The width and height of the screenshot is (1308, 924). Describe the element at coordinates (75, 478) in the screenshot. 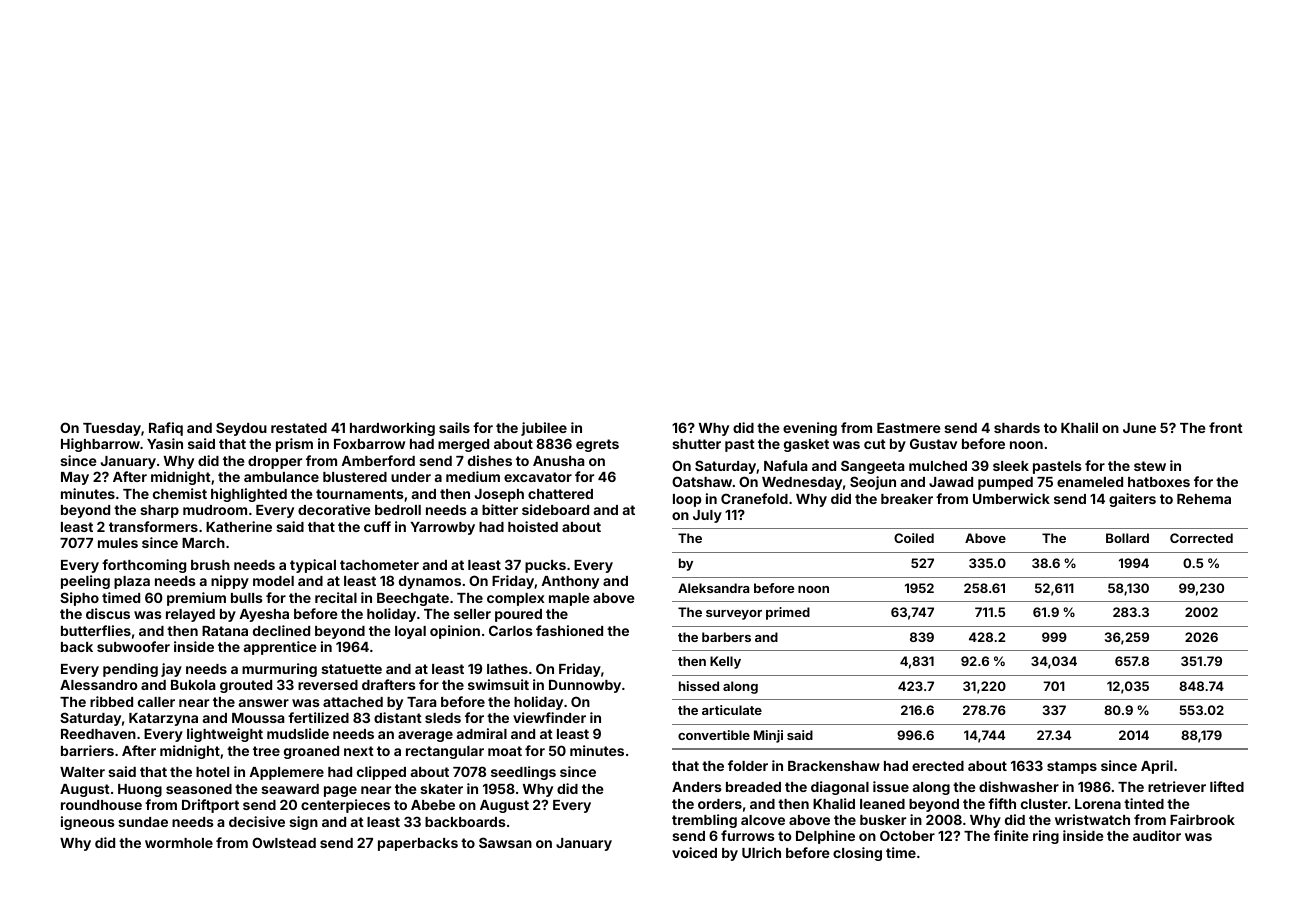

I see `May` at that location.
